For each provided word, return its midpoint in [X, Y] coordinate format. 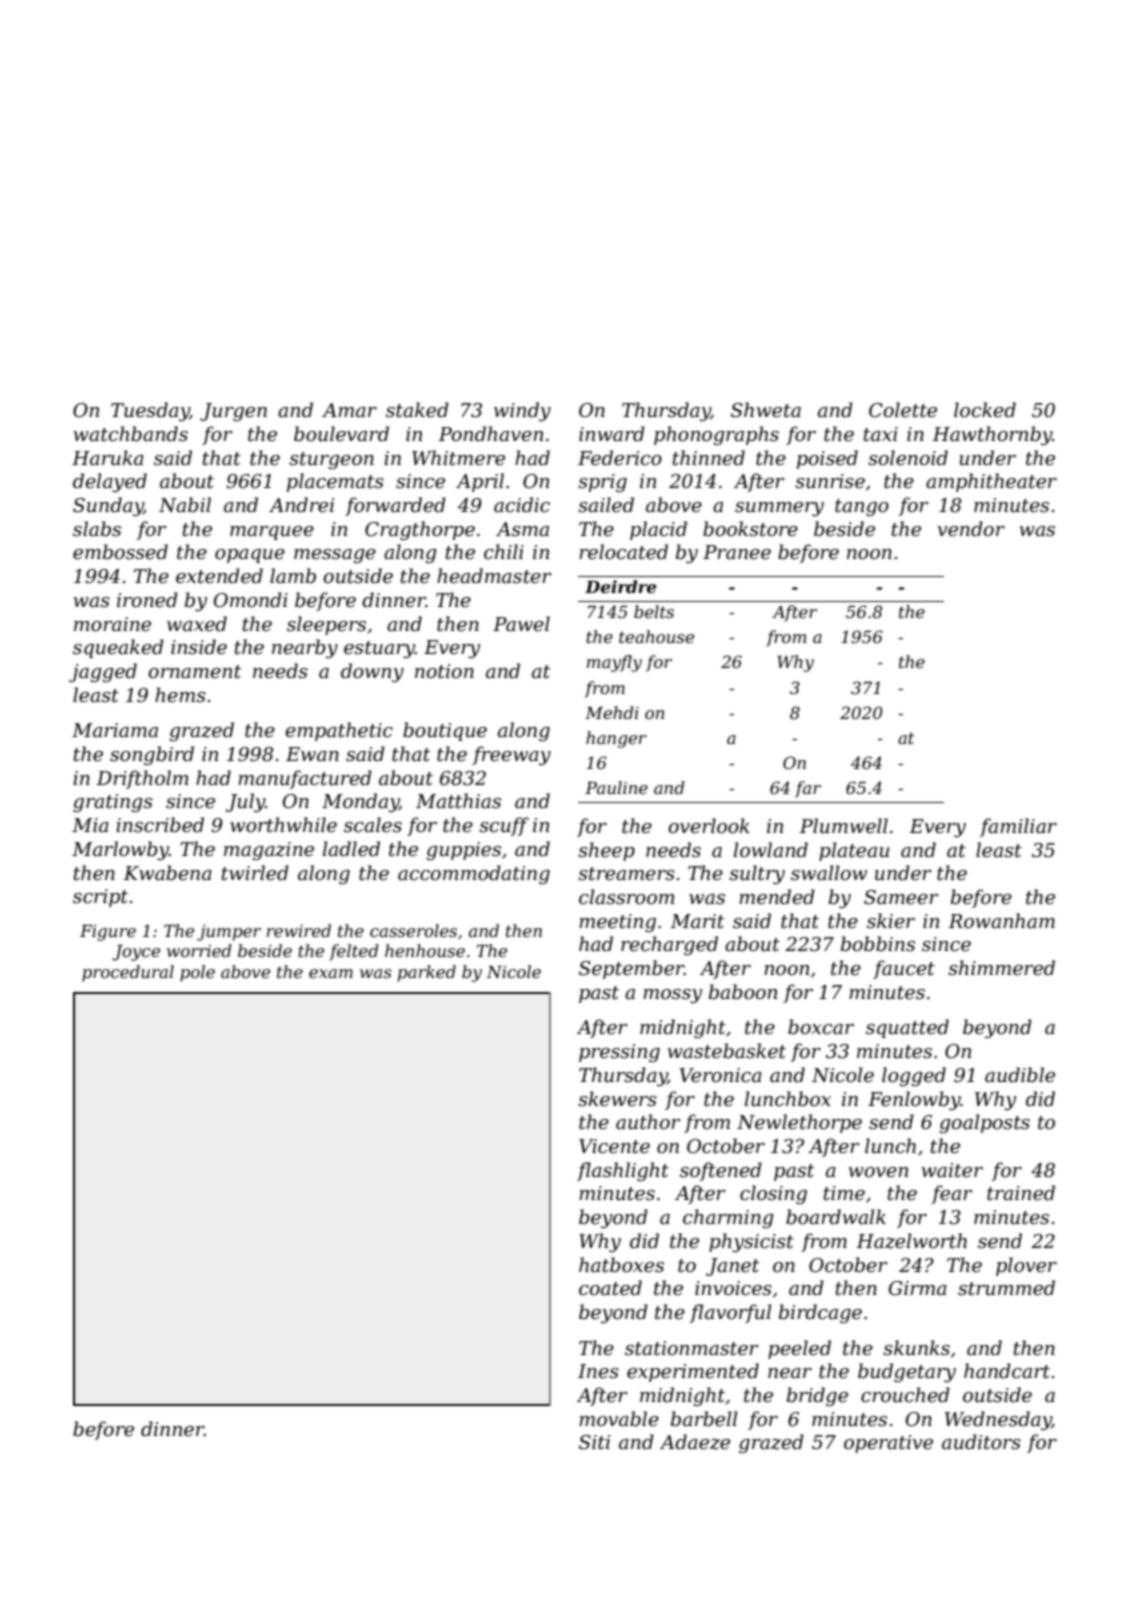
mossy [672, 996]
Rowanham [1001, 921]
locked [985, 410]
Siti [594, 1442]
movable [619, 1419]
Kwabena [167, 873]
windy [522, 411]
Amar [349, 410]
